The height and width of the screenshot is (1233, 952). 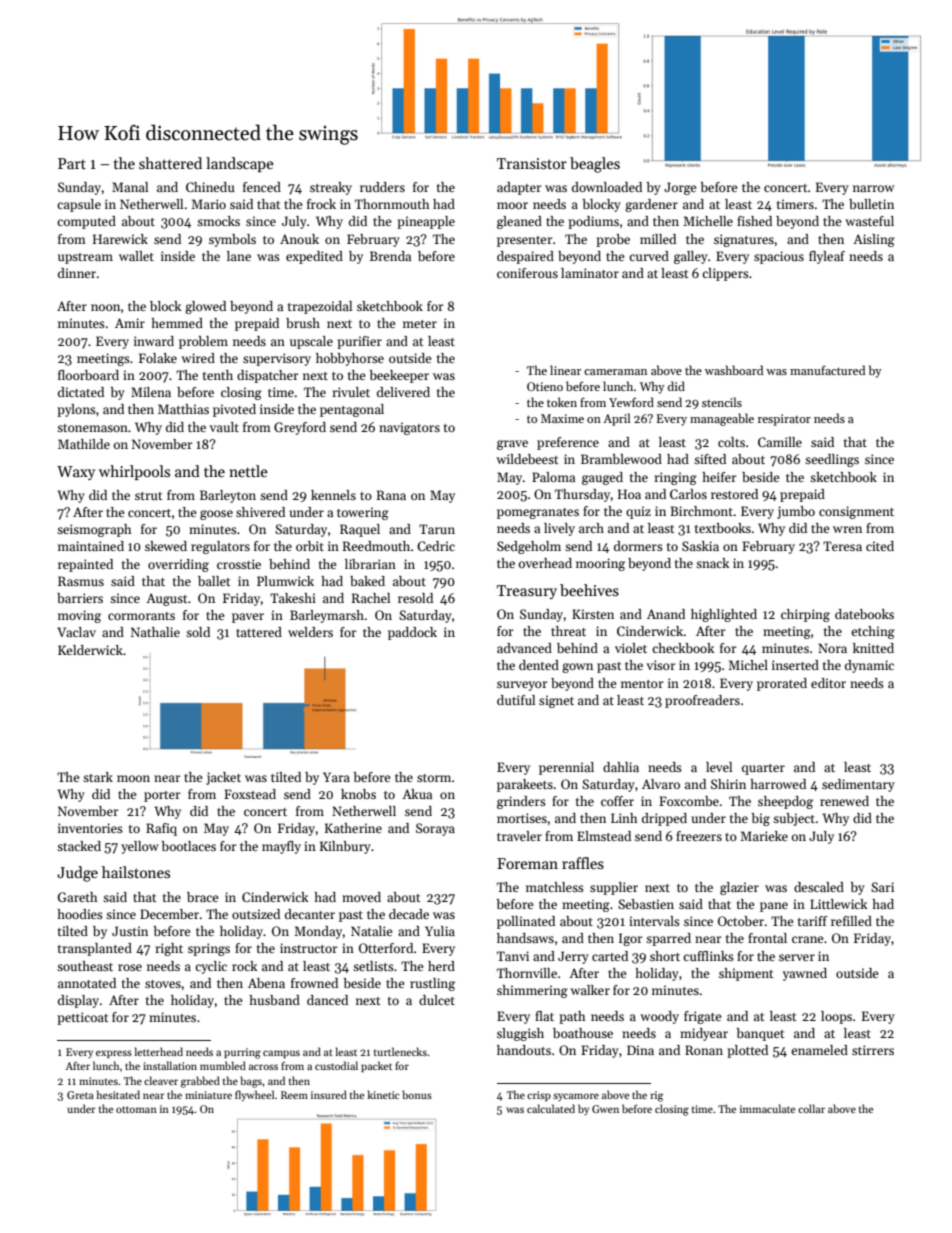 I want to click on beagles, so click(x=595, y=165).
